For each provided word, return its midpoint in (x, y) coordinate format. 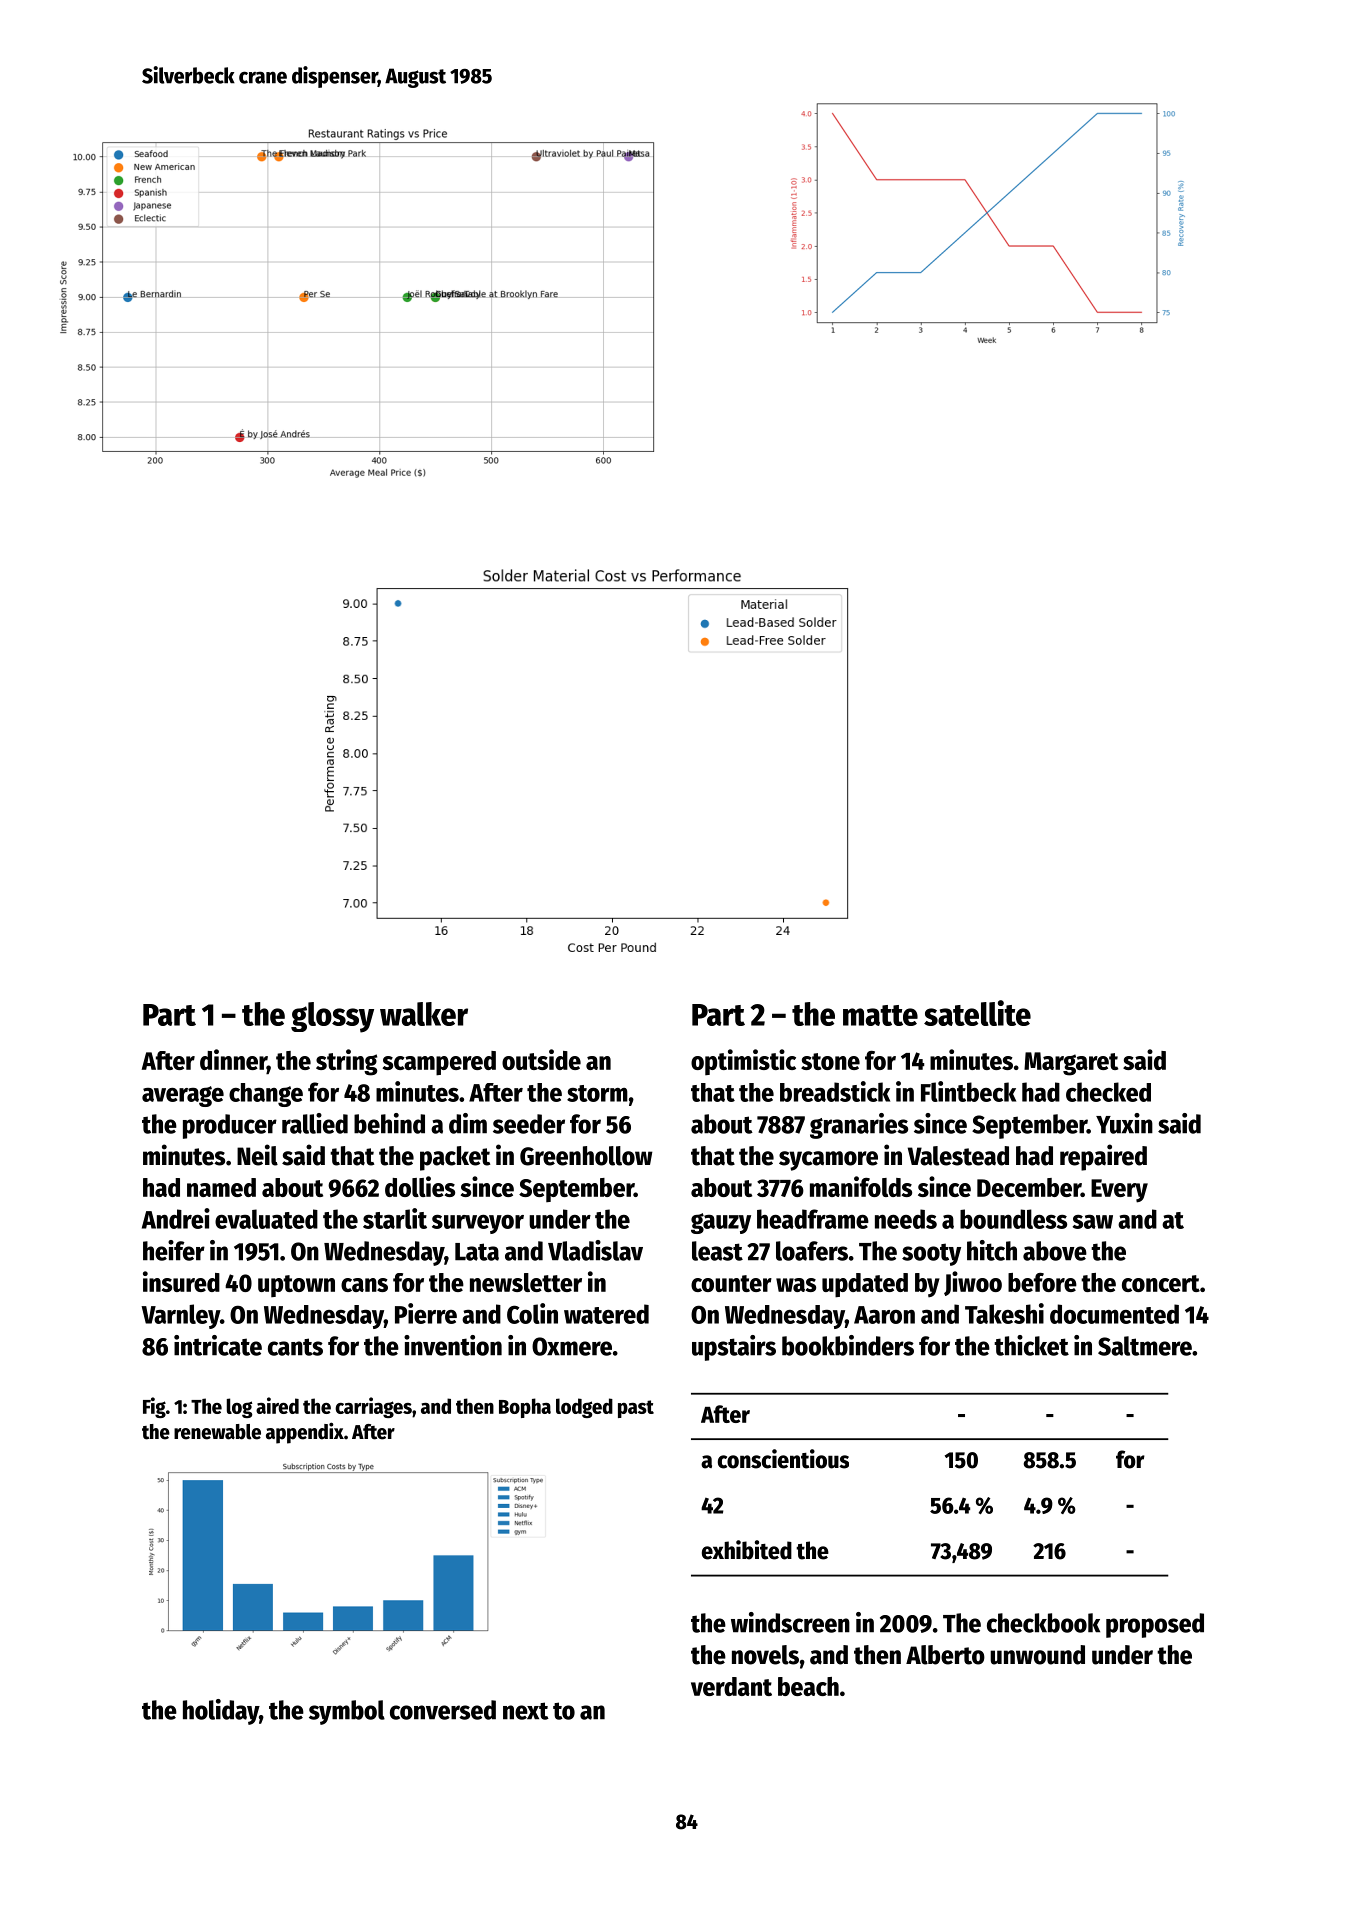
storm (597, 1093)
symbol (347, 1712)
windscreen (790, 1622)
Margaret (1071, 1064)
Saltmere (1145, 1346)
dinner (233, 1061)
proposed (1155, 1625)
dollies (420, 1186)
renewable (217, 1432)
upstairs (734, 1348)
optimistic (743, 1062)
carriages (373, 1407)
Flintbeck (968, 1091)
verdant (731, 1686)
